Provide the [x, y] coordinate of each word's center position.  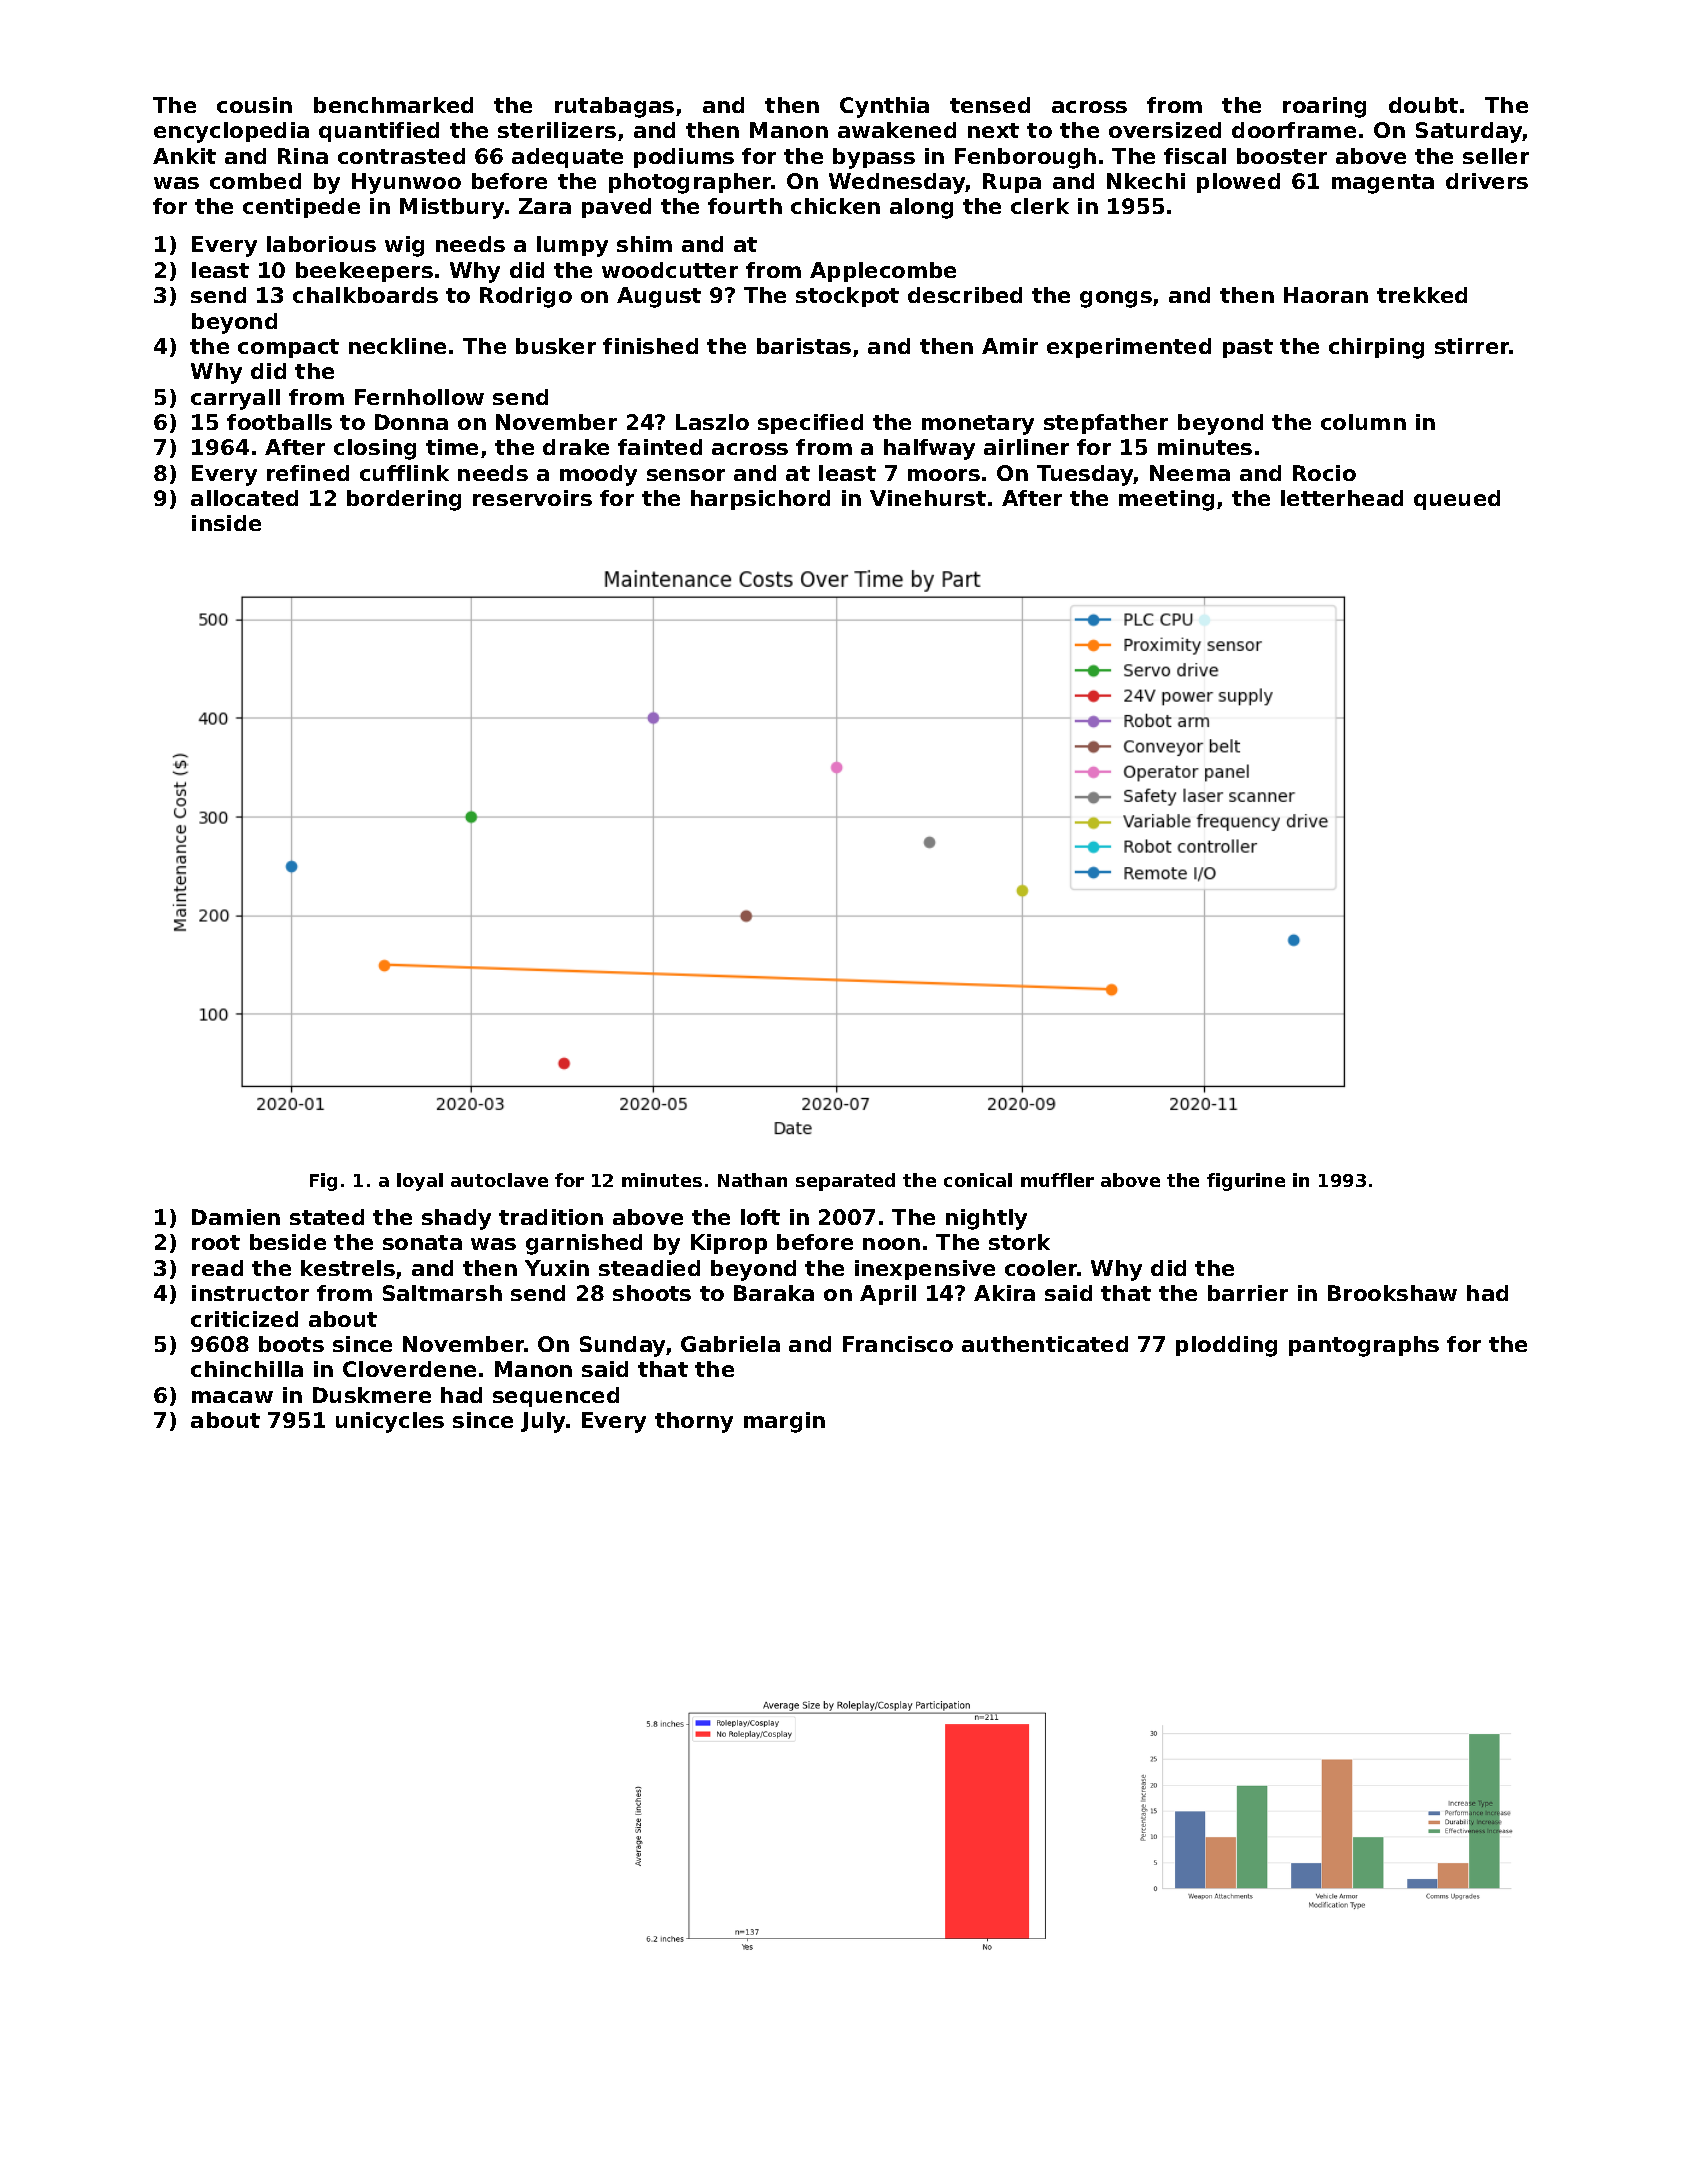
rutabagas [614, 107]
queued [1457, 500]
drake [576, 447]
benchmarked [393, 105]
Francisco [898, 1344]
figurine [1246, 1182]
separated [845, 1182]
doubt [1423, 105]
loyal [420, 1182]
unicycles [390, 1422]
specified [810, 424]
